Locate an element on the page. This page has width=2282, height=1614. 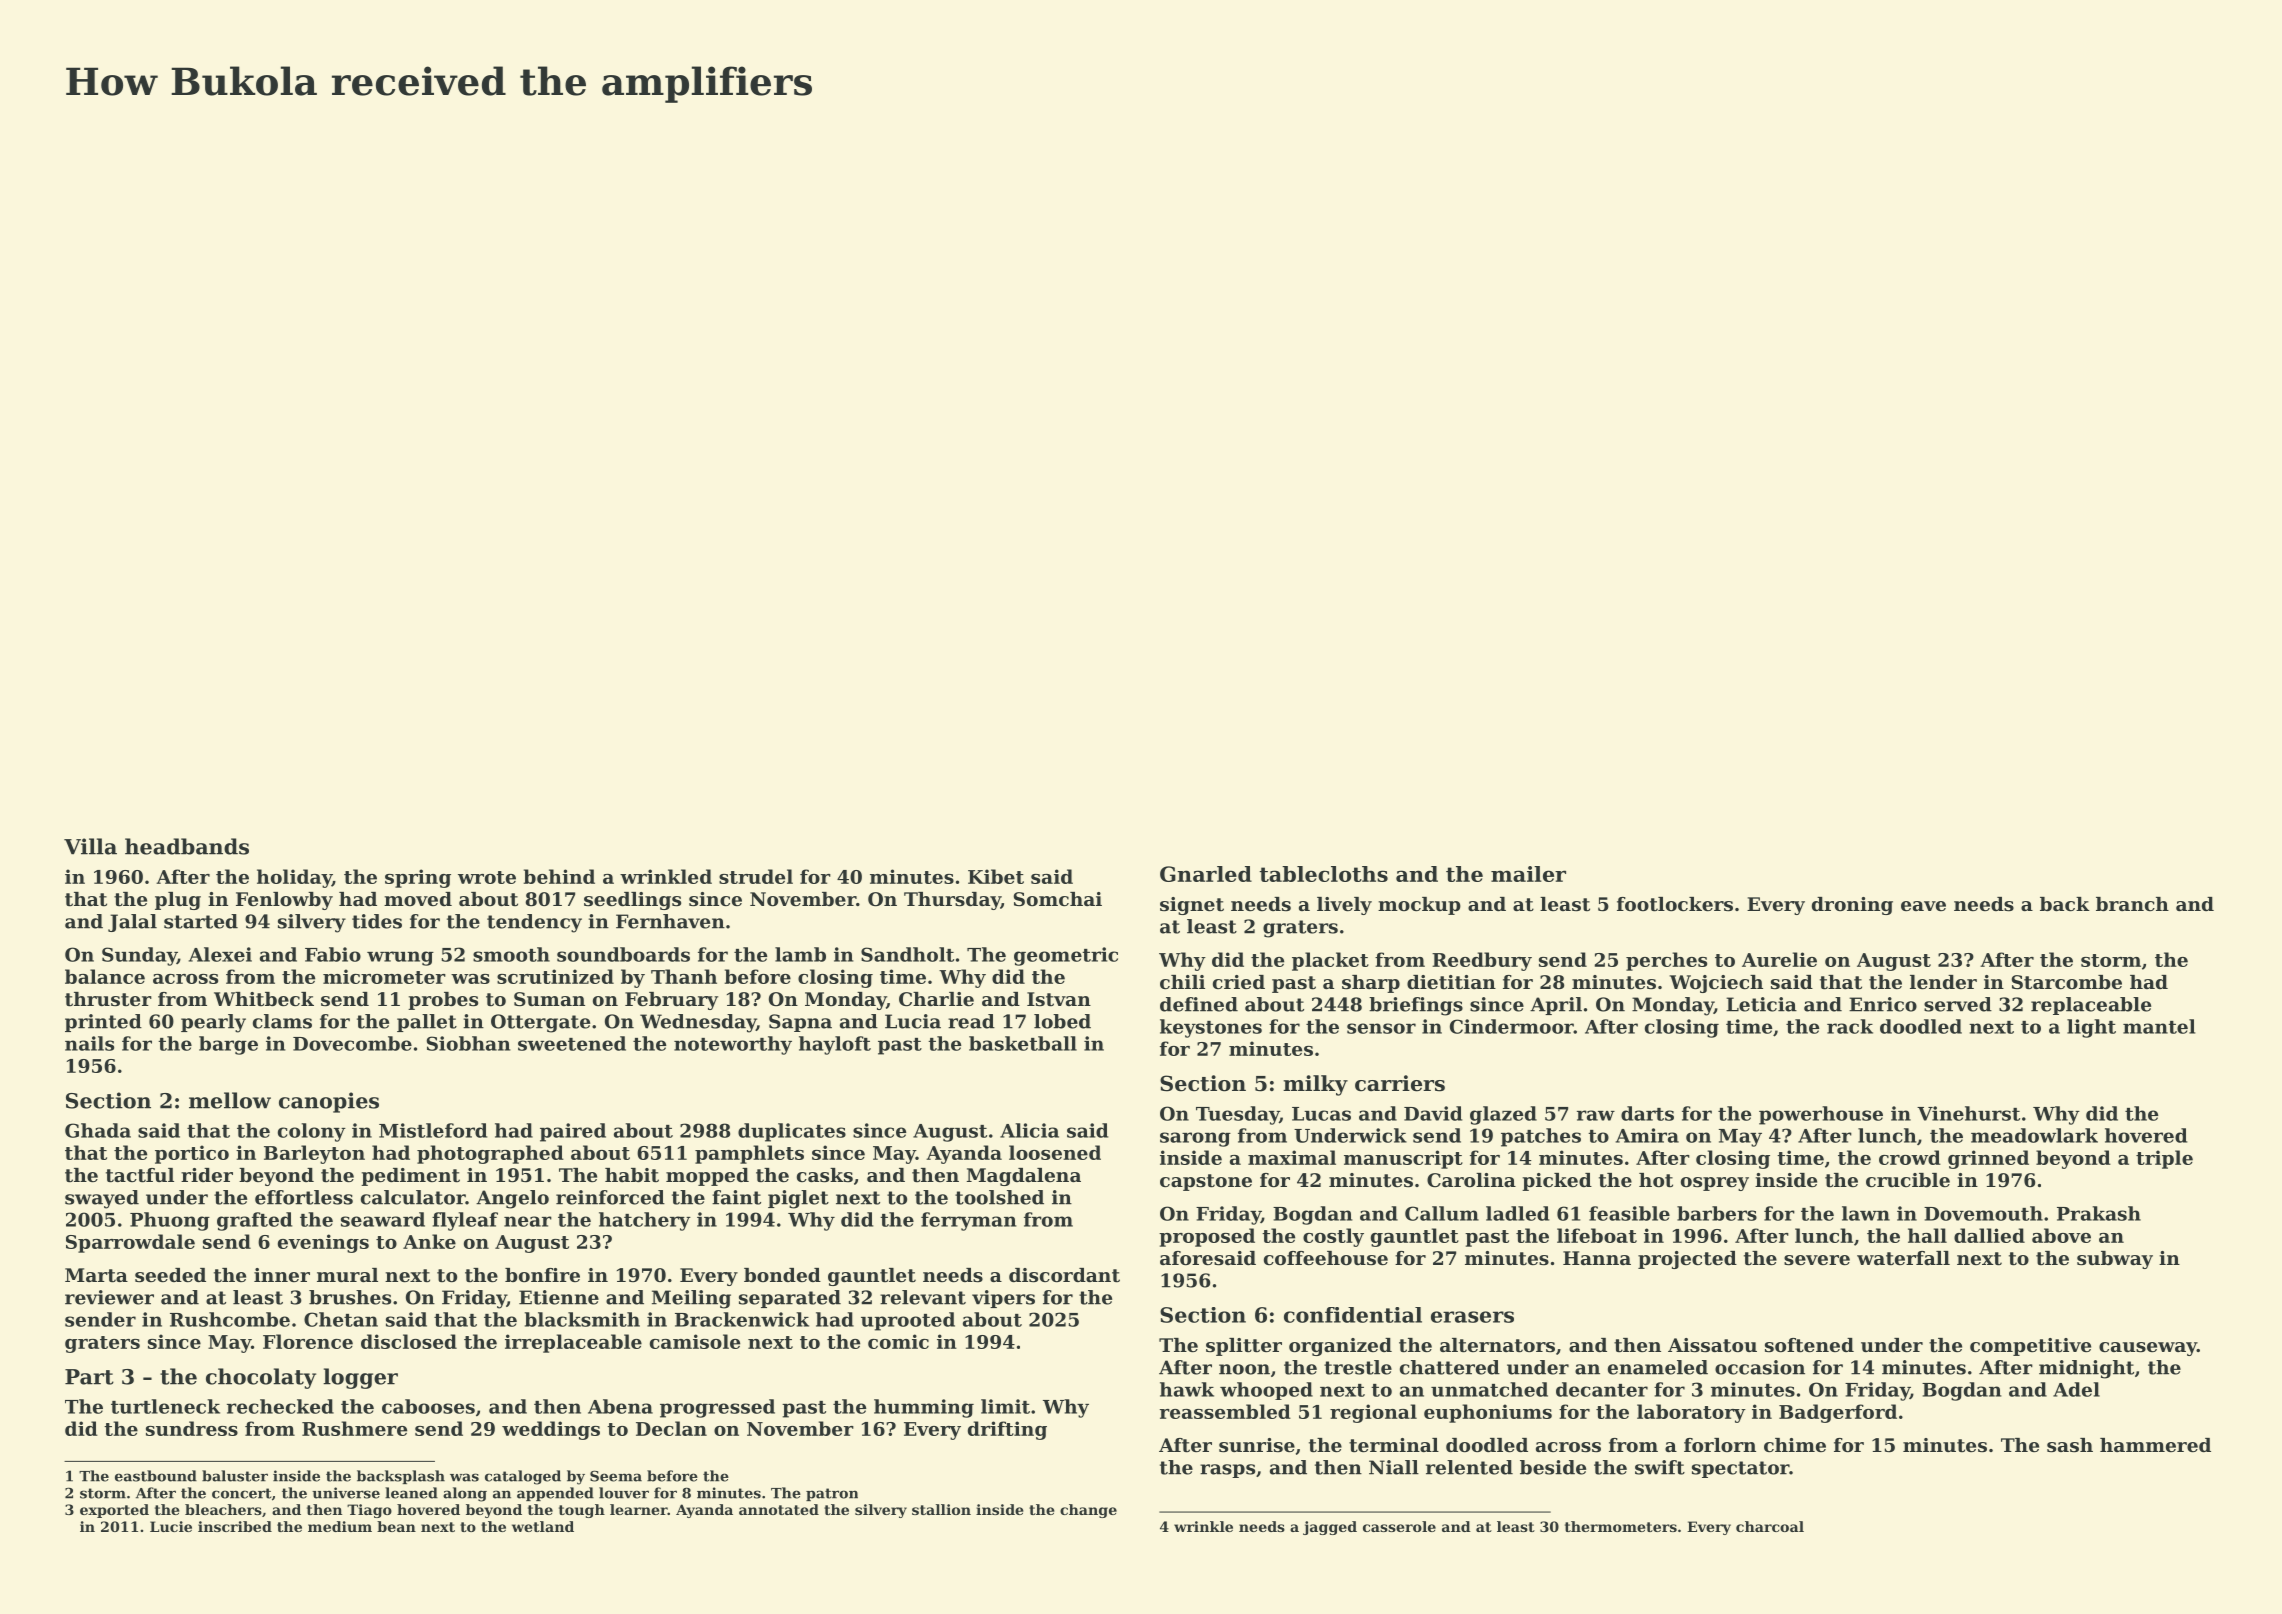
mailer is located at coordinates (1528, 874).
